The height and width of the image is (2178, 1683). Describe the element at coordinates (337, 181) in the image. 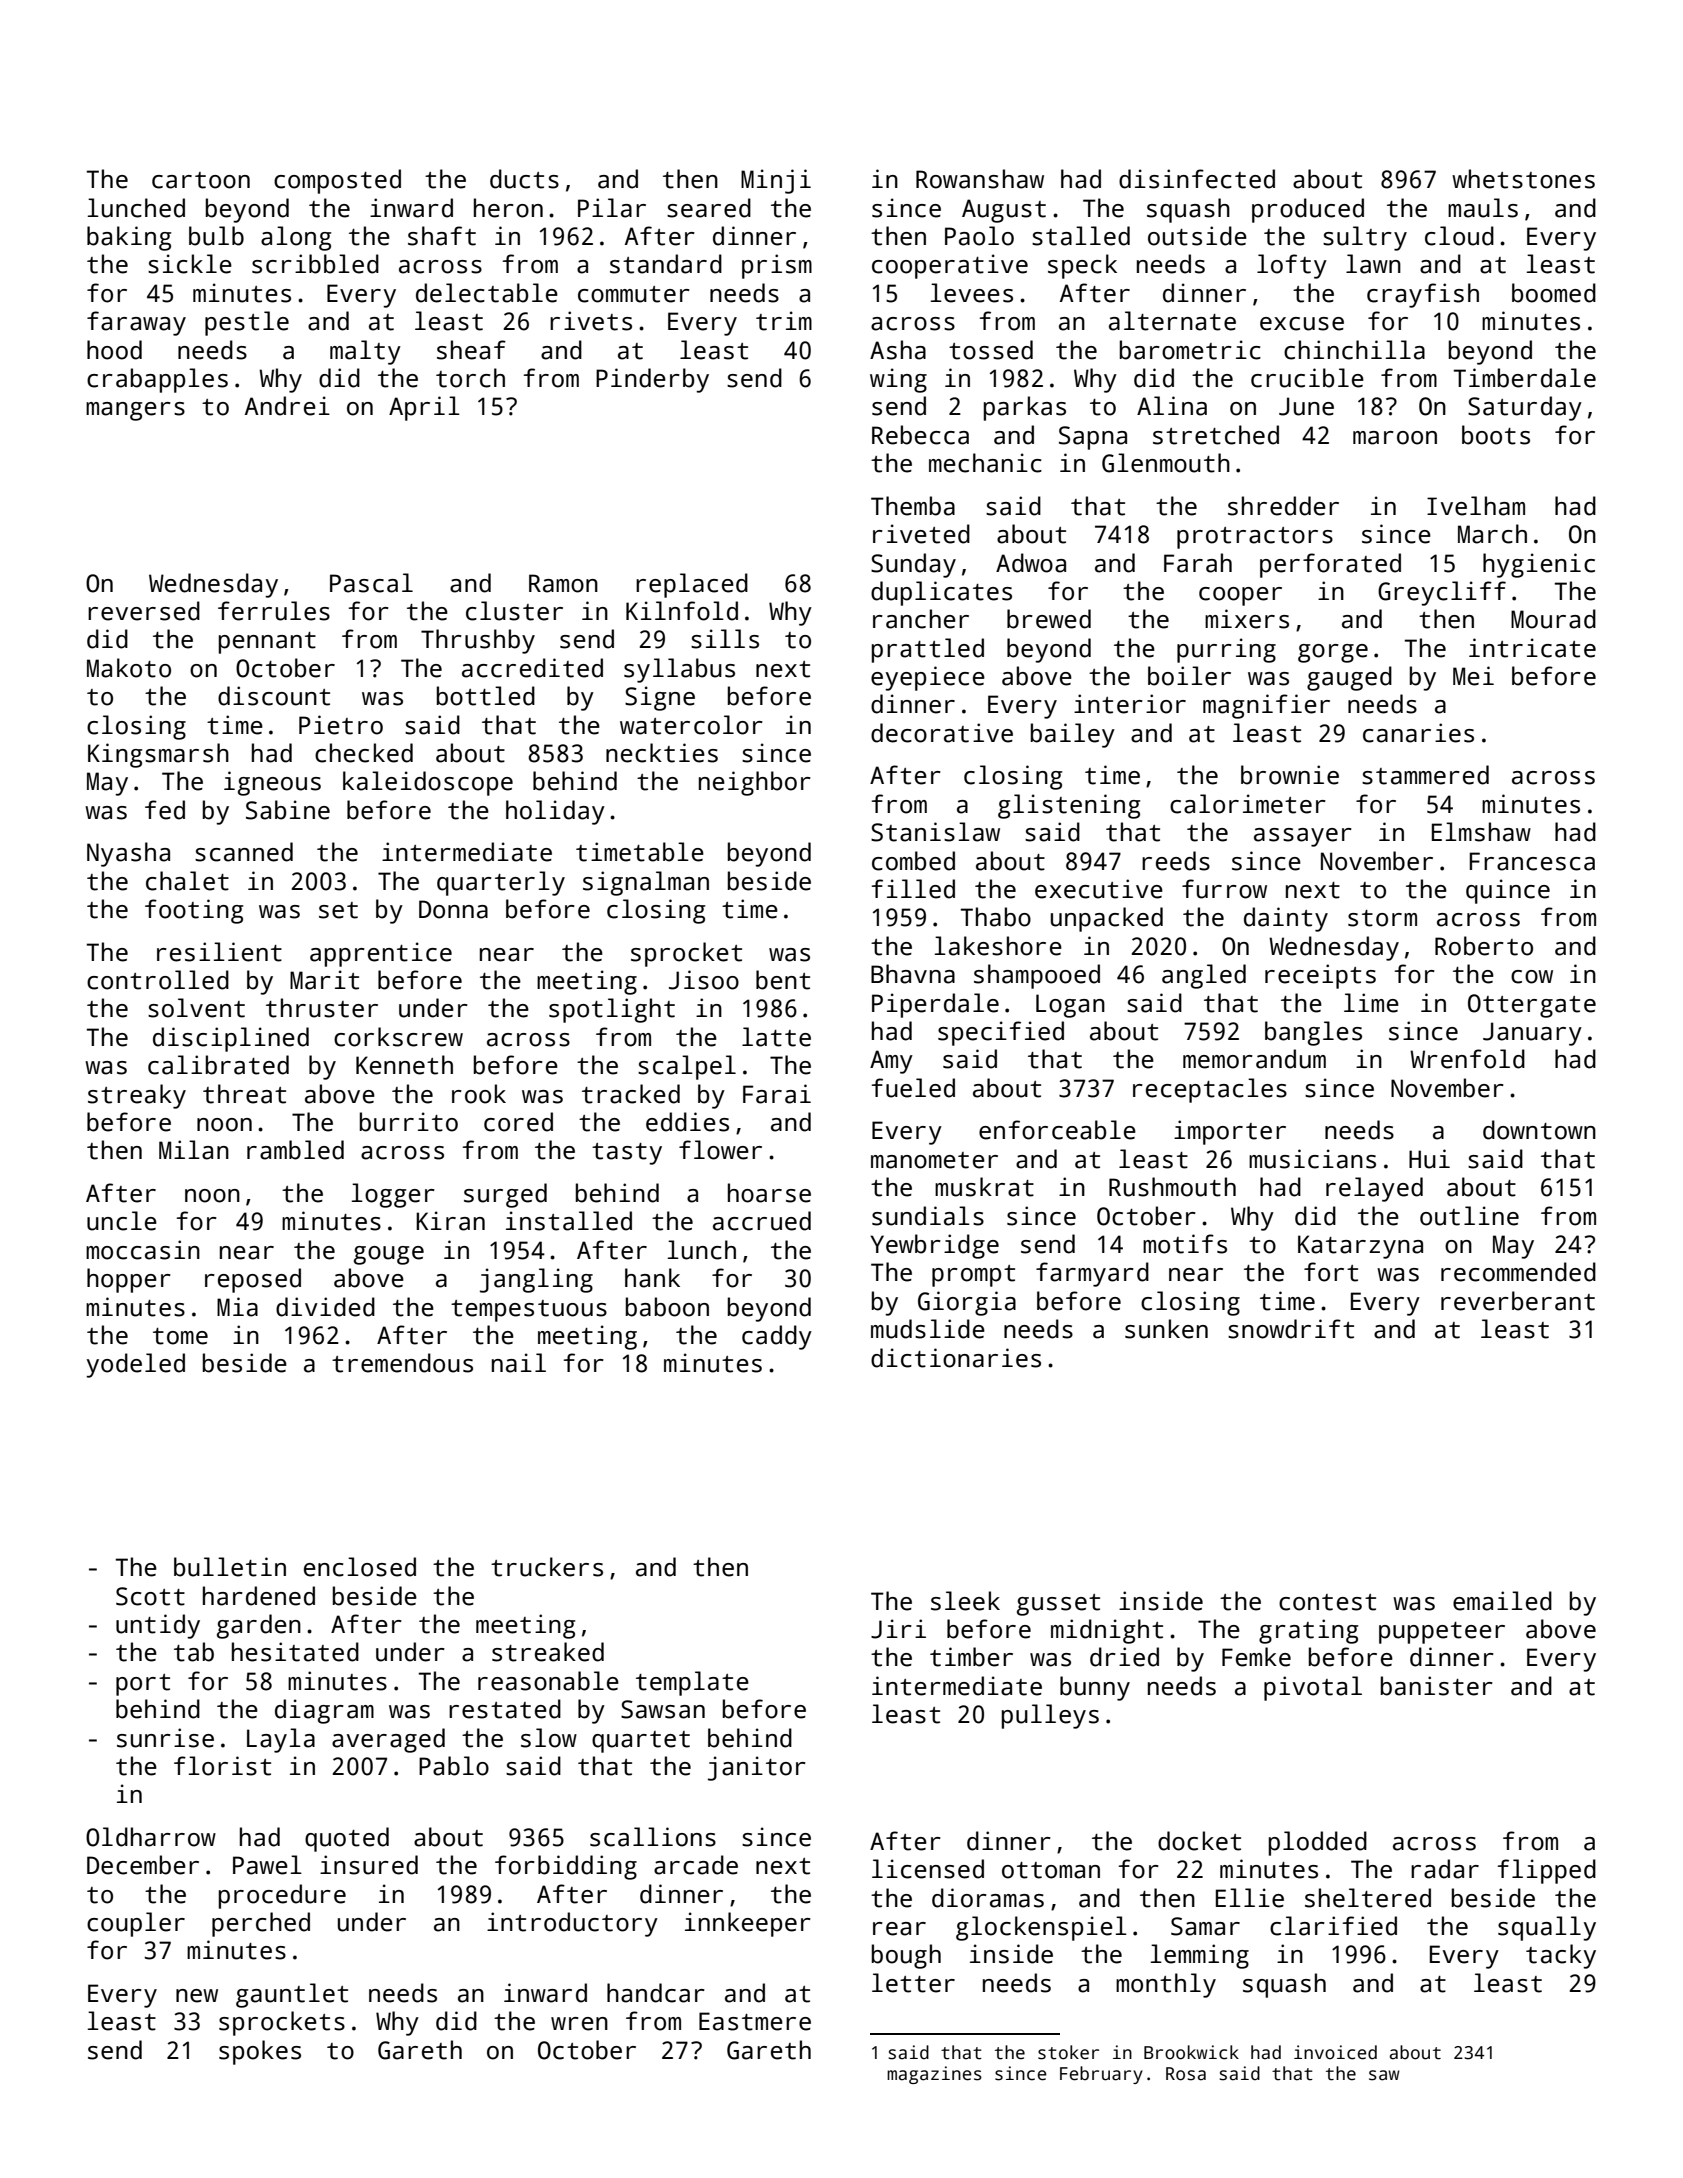

I see `composted` at that location.
